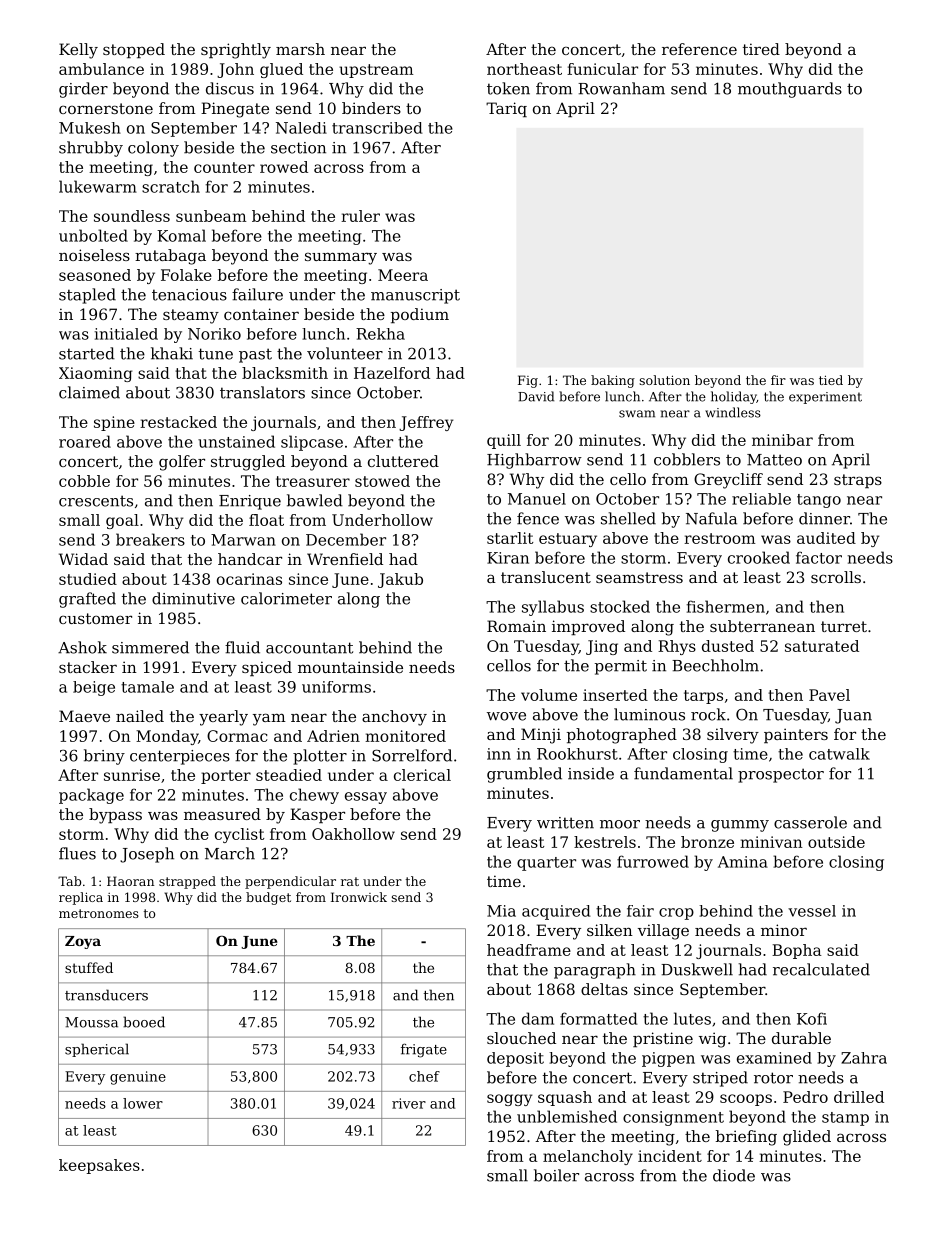 This screenshot has width=952, height=1233. I want to click on diode, so click(734, 1175).
